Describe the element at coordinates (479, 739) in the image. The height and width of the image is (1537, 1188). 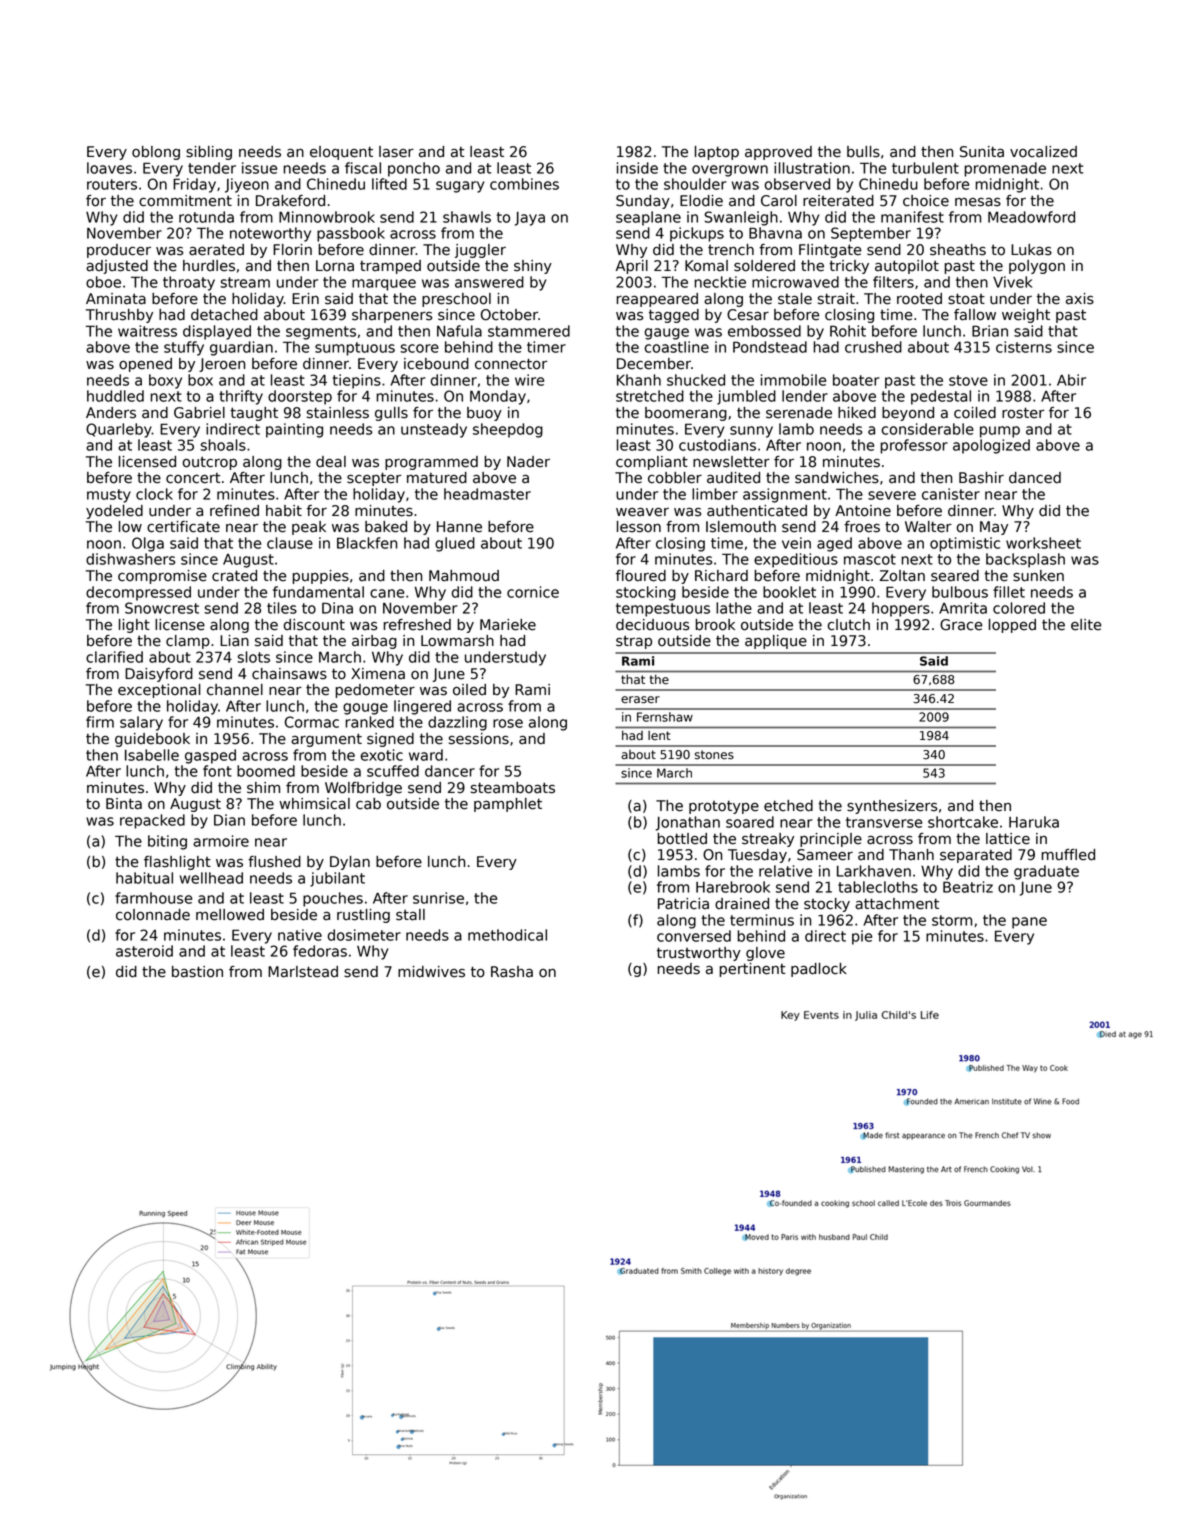
I see `sessions` at that location.
